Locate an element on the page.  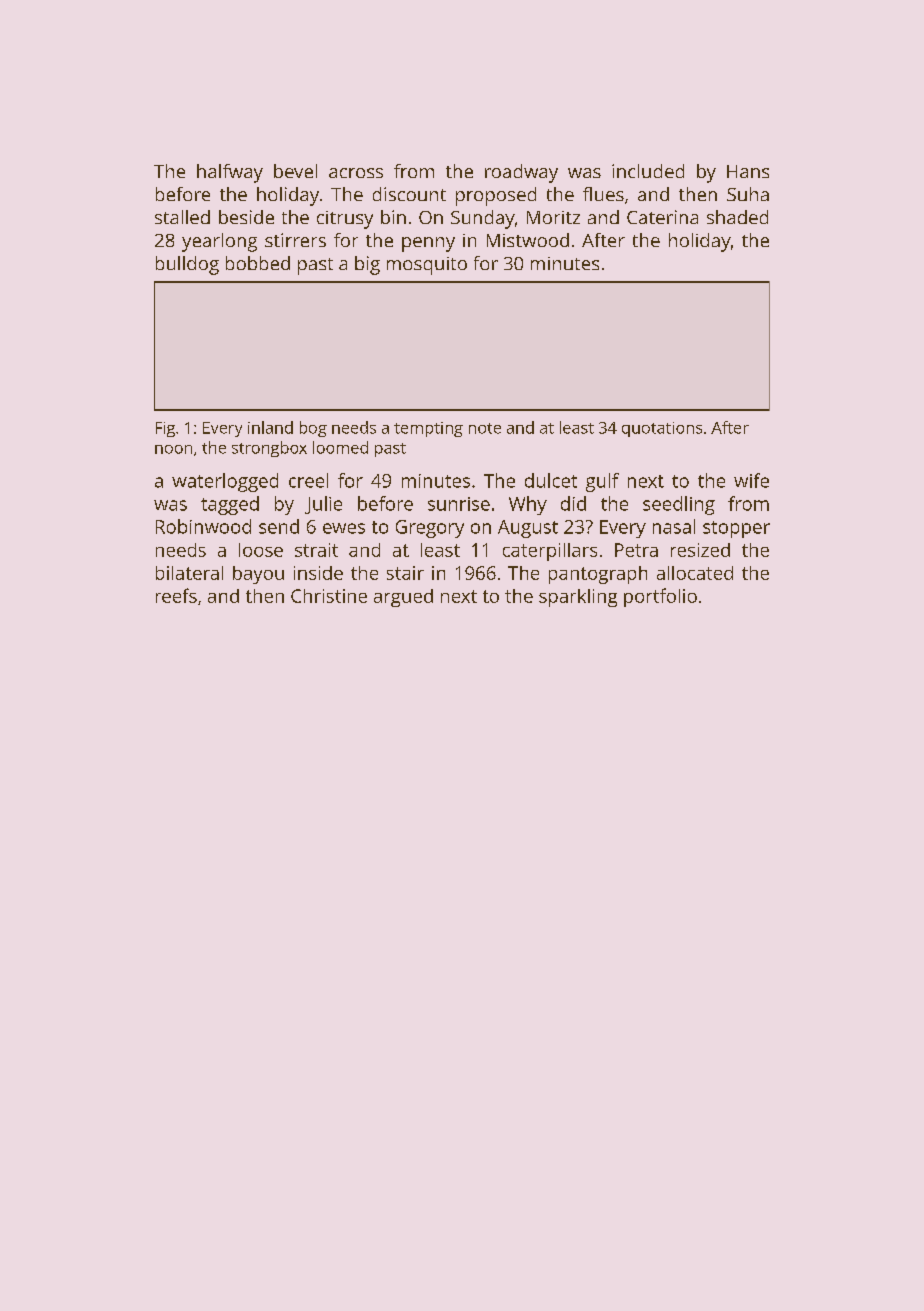
beside is located at coordinates (246, 217).
